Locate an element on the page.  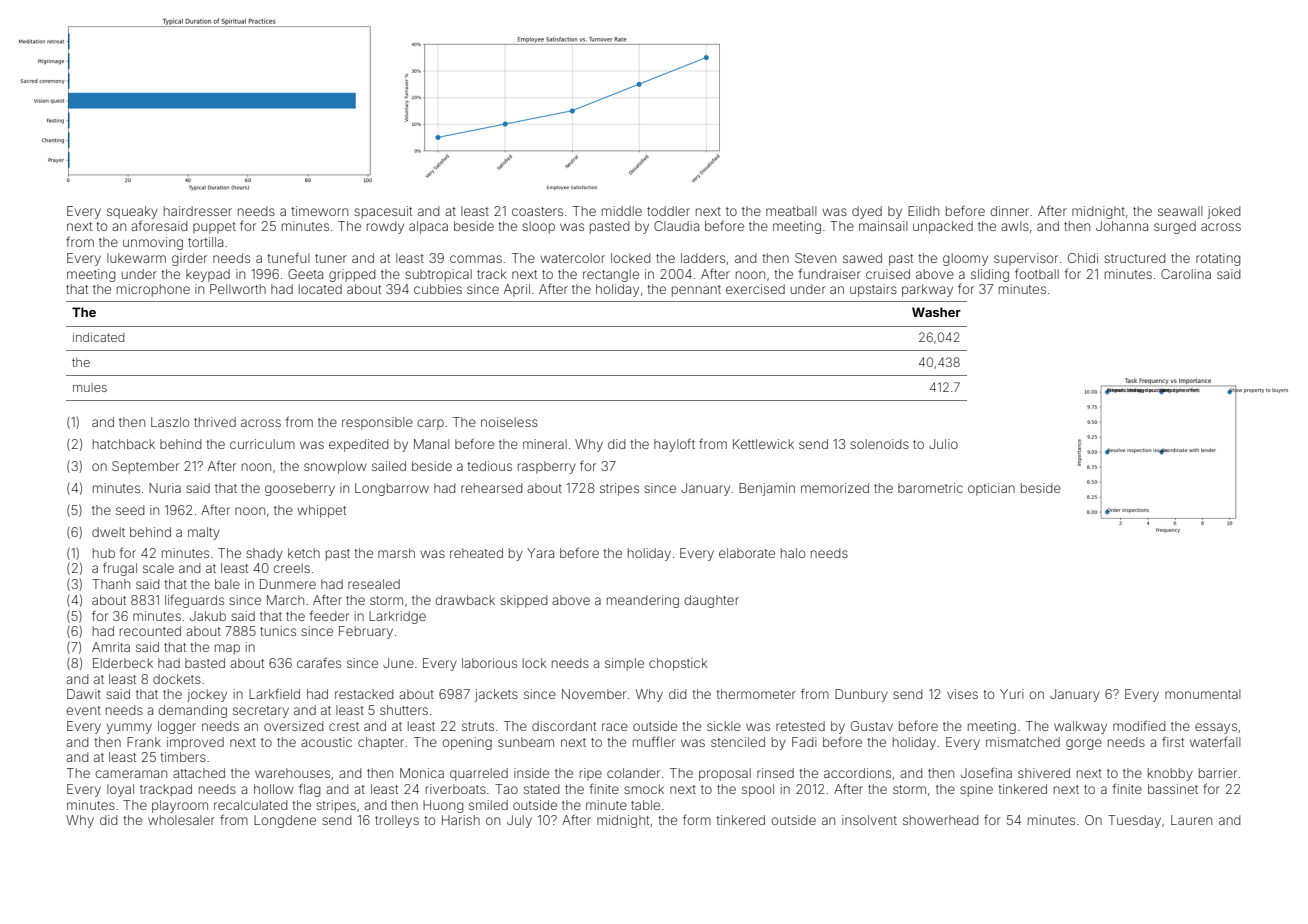
Longdene is located at coordinates (285, 821).
